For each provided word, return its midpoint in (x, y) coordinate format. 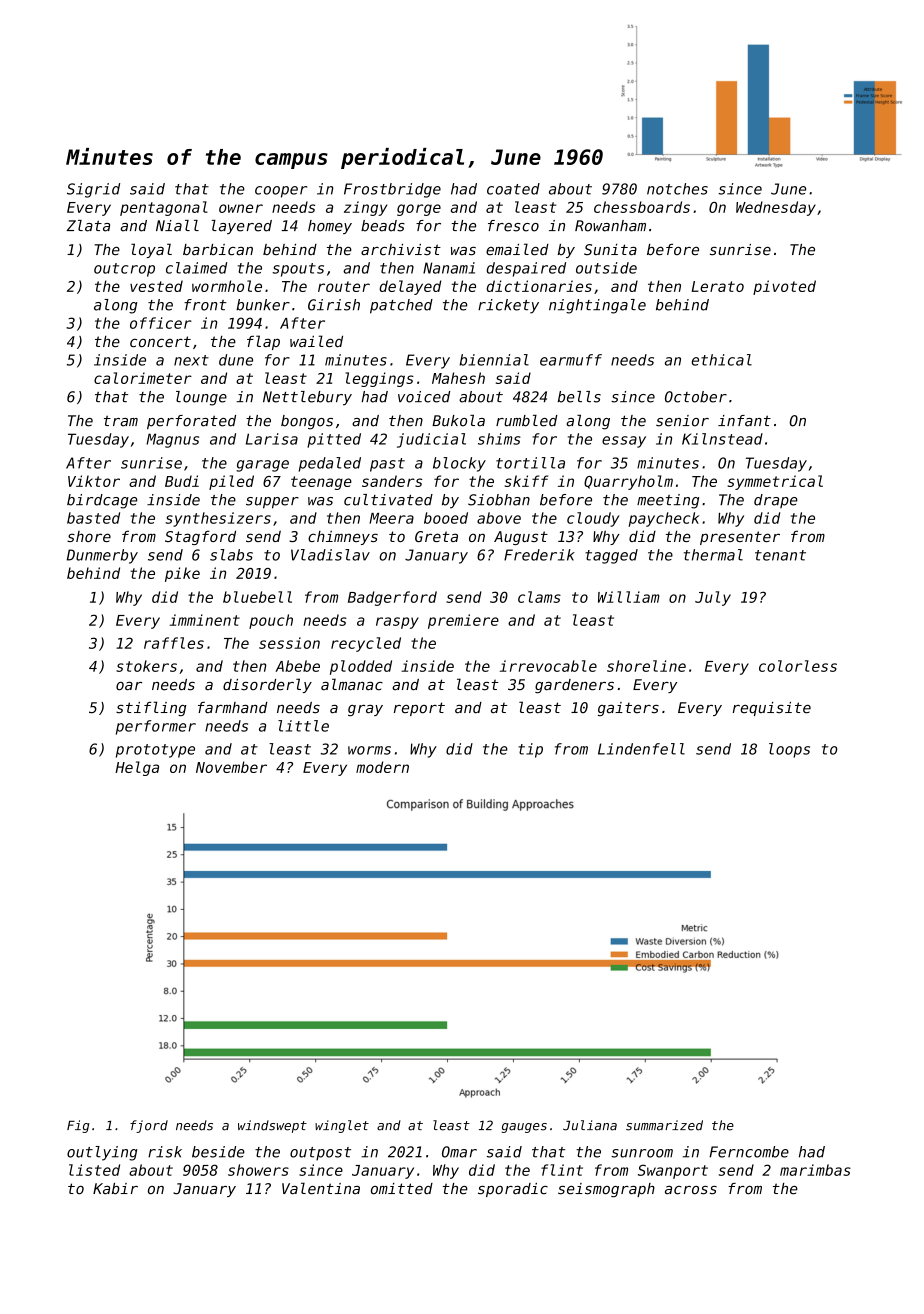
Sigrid (93, 190)
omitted (402, 1189)
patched (401, 306)
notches (677, 189)
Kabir (115, 1189)
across (691, 1190)
